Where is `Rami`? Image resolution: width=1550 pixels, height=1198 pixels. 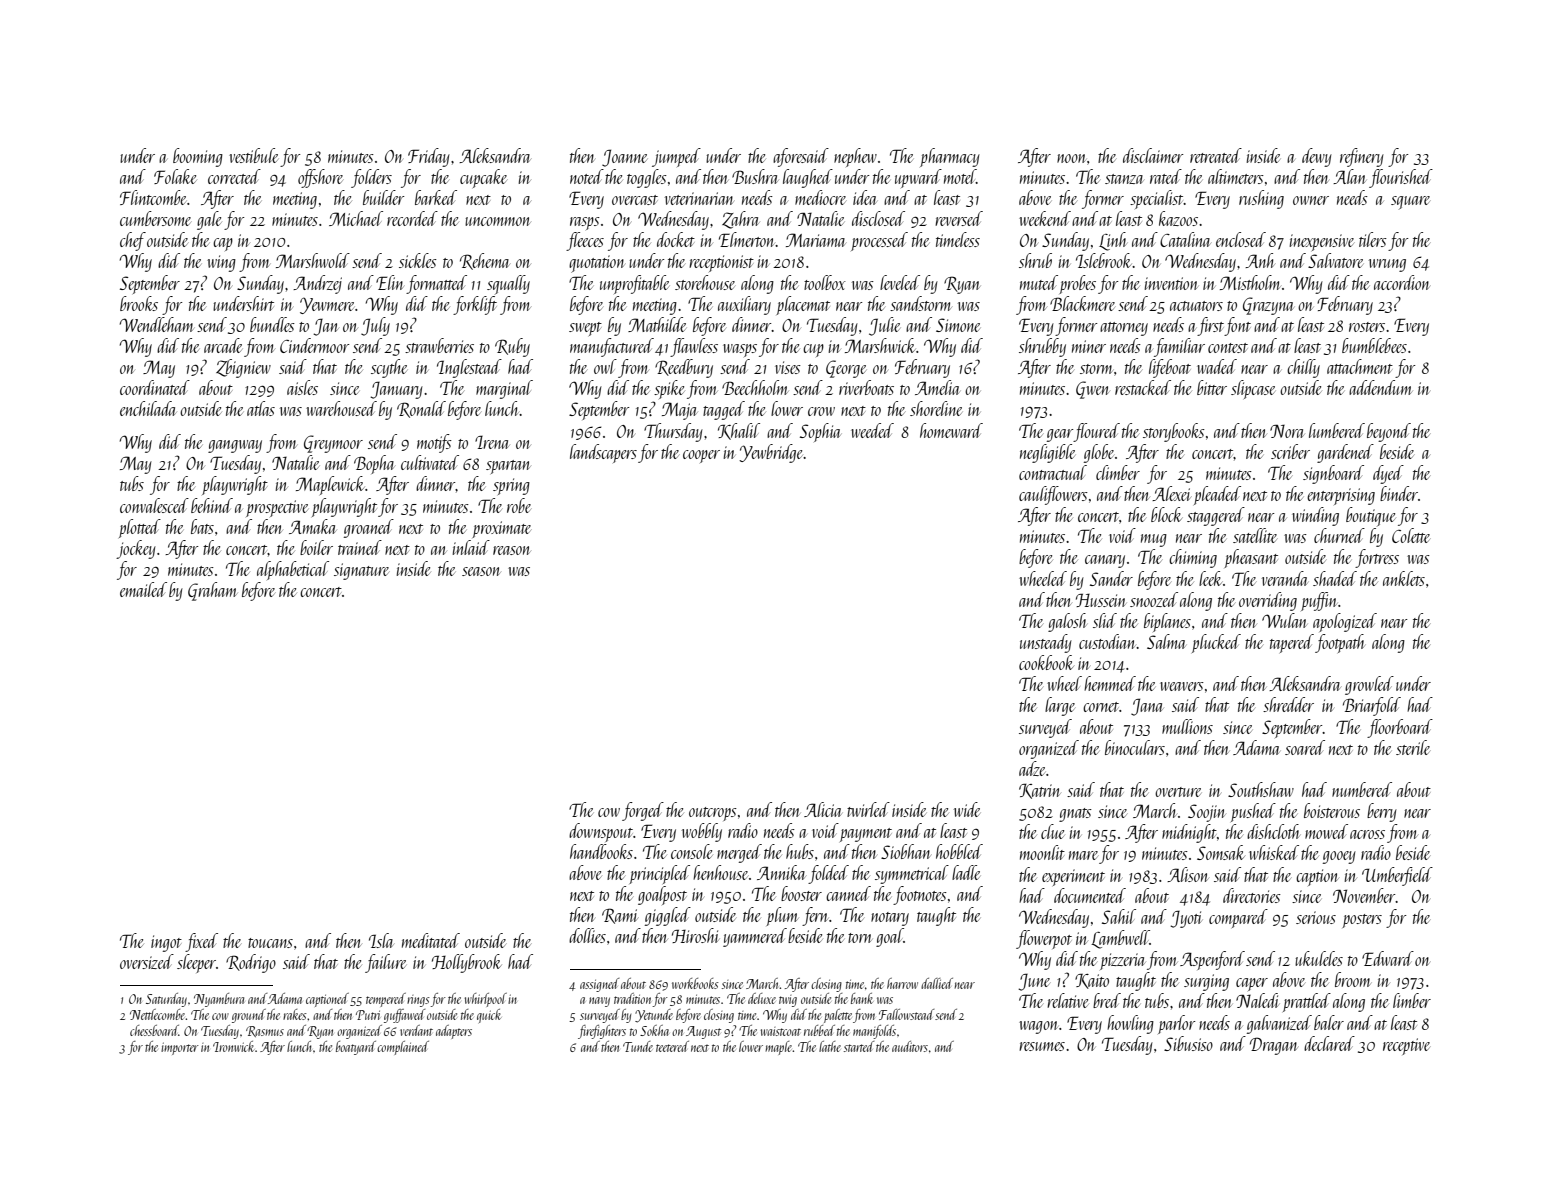
Rami is located at coordinates (620, 916).
